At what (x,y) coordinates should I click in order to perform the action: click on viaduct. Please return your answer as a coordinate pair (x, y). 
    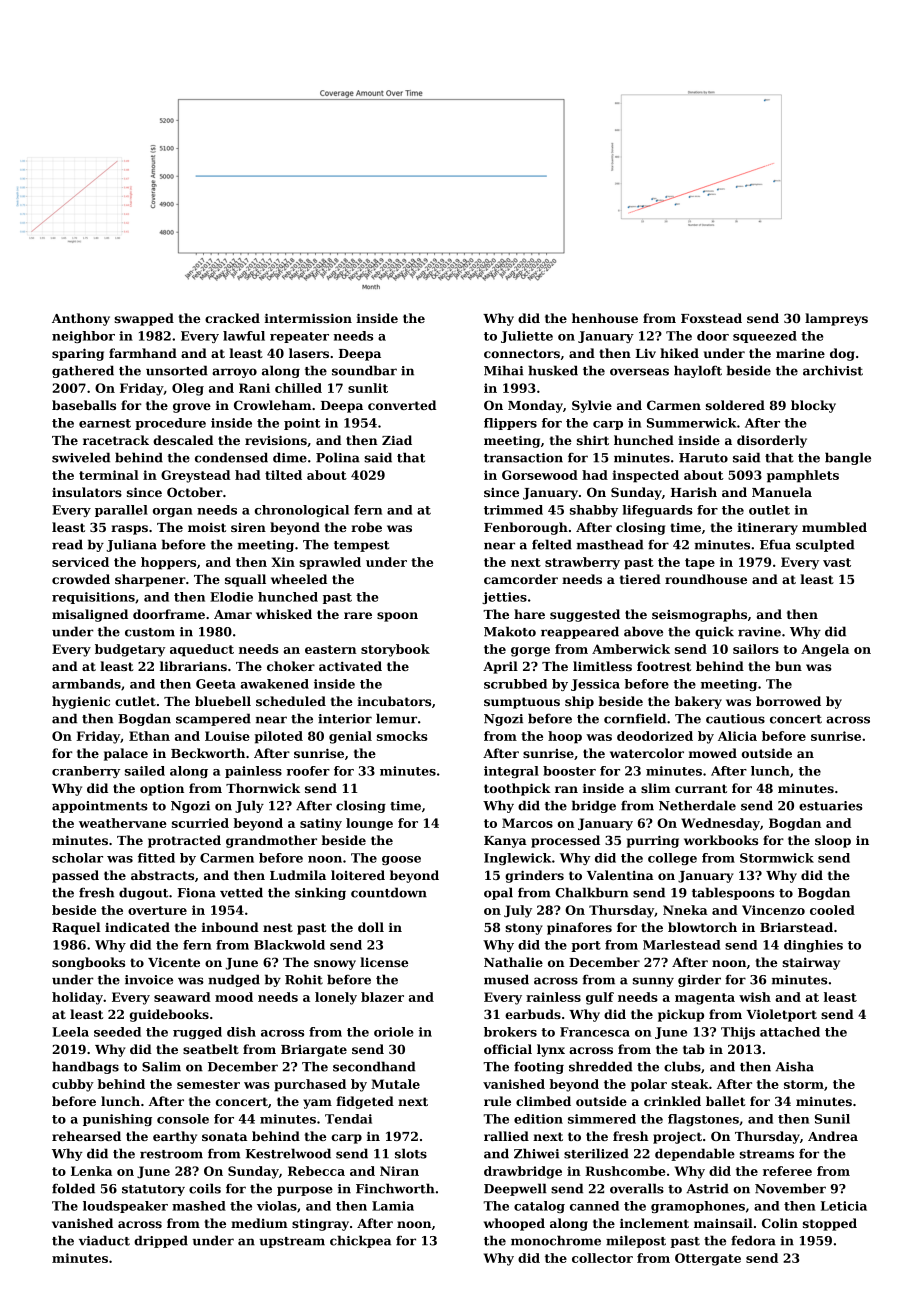
    Looking at the image, I should click on (104, 1240).
